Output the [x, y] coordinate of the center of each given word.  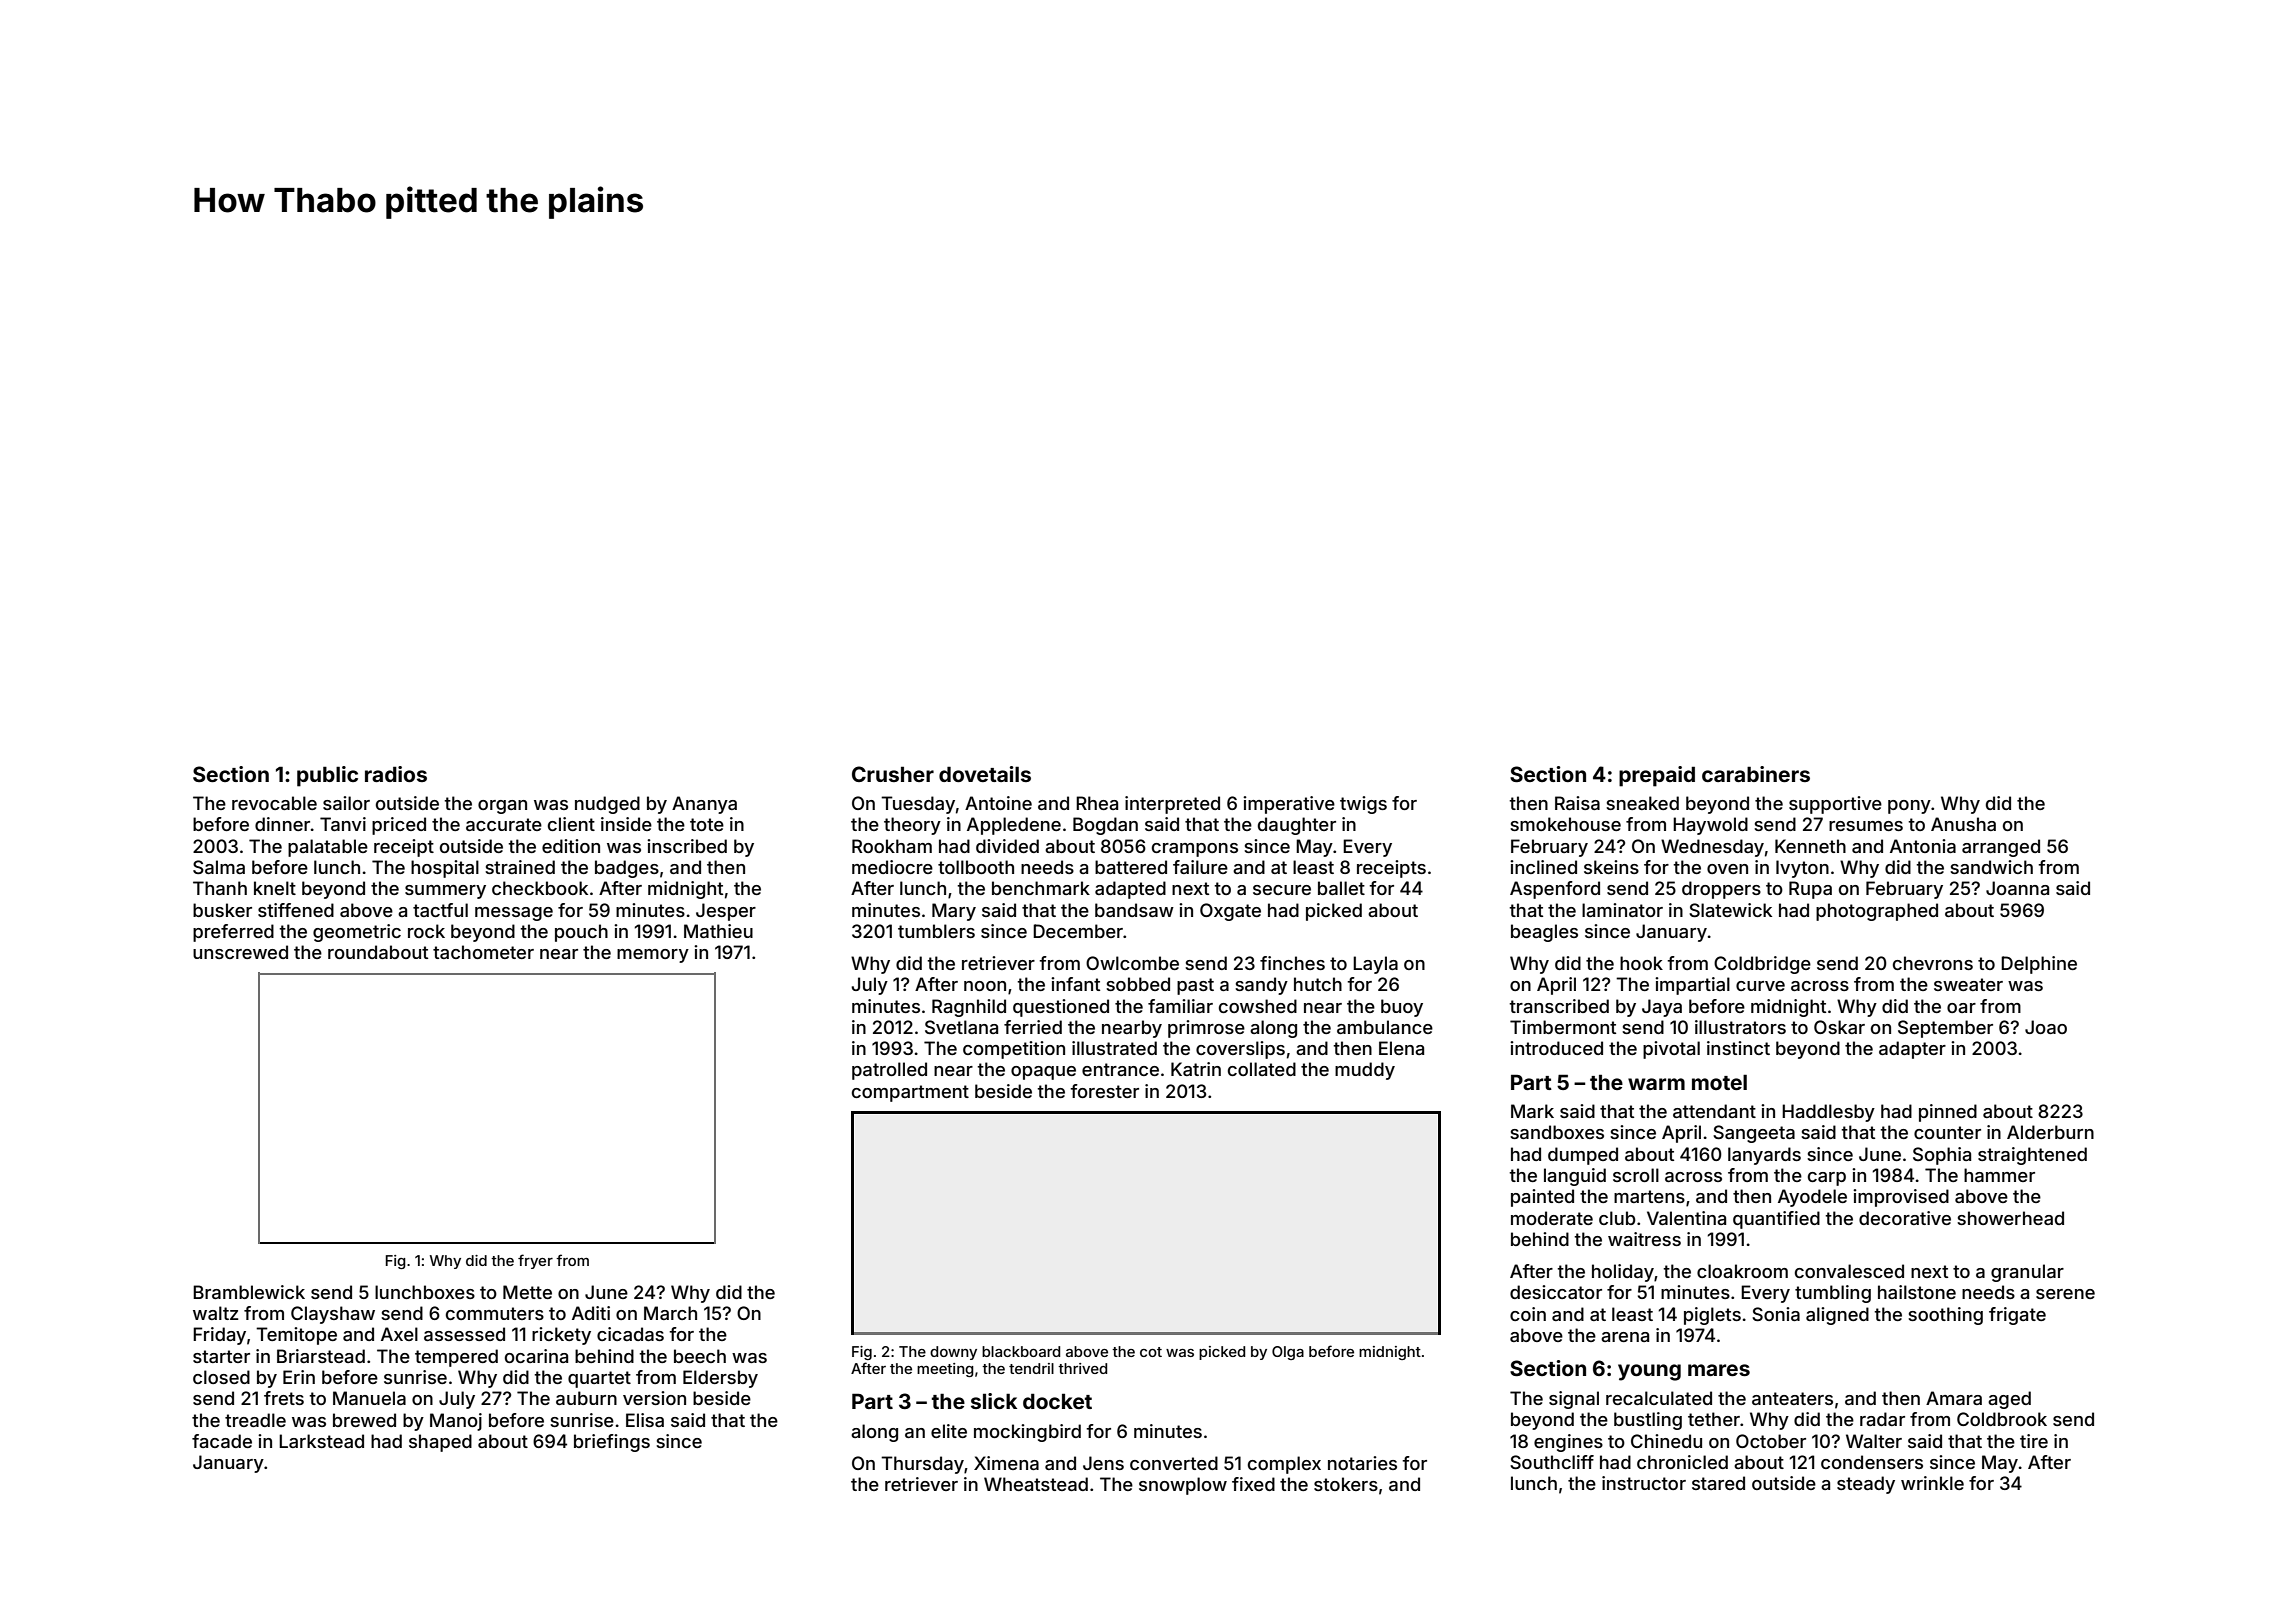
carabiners [1756, 774]
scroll [1636, 1175]
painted [1542, 1198]
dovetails [985, 774]
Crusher [893, 774]
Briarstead [321, 1356]
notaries [1362, 1463]
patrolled [889, 1071]
